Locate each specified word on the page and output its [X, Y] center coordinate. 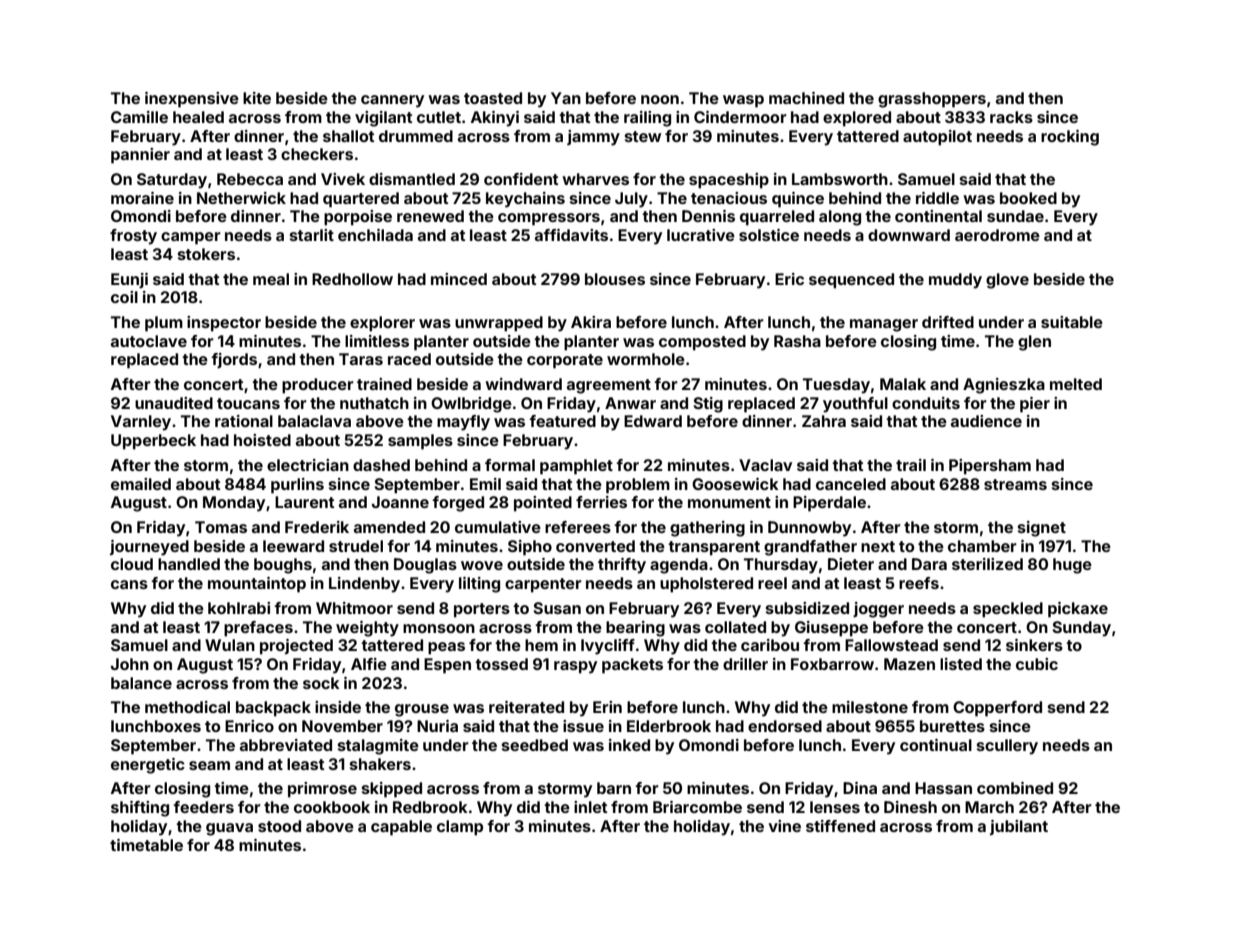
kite [257, 98]
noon [660, 99]
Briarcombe [697, 807]
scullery [1007, 747]
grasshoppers [932, 100]
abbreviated [286, 745]
